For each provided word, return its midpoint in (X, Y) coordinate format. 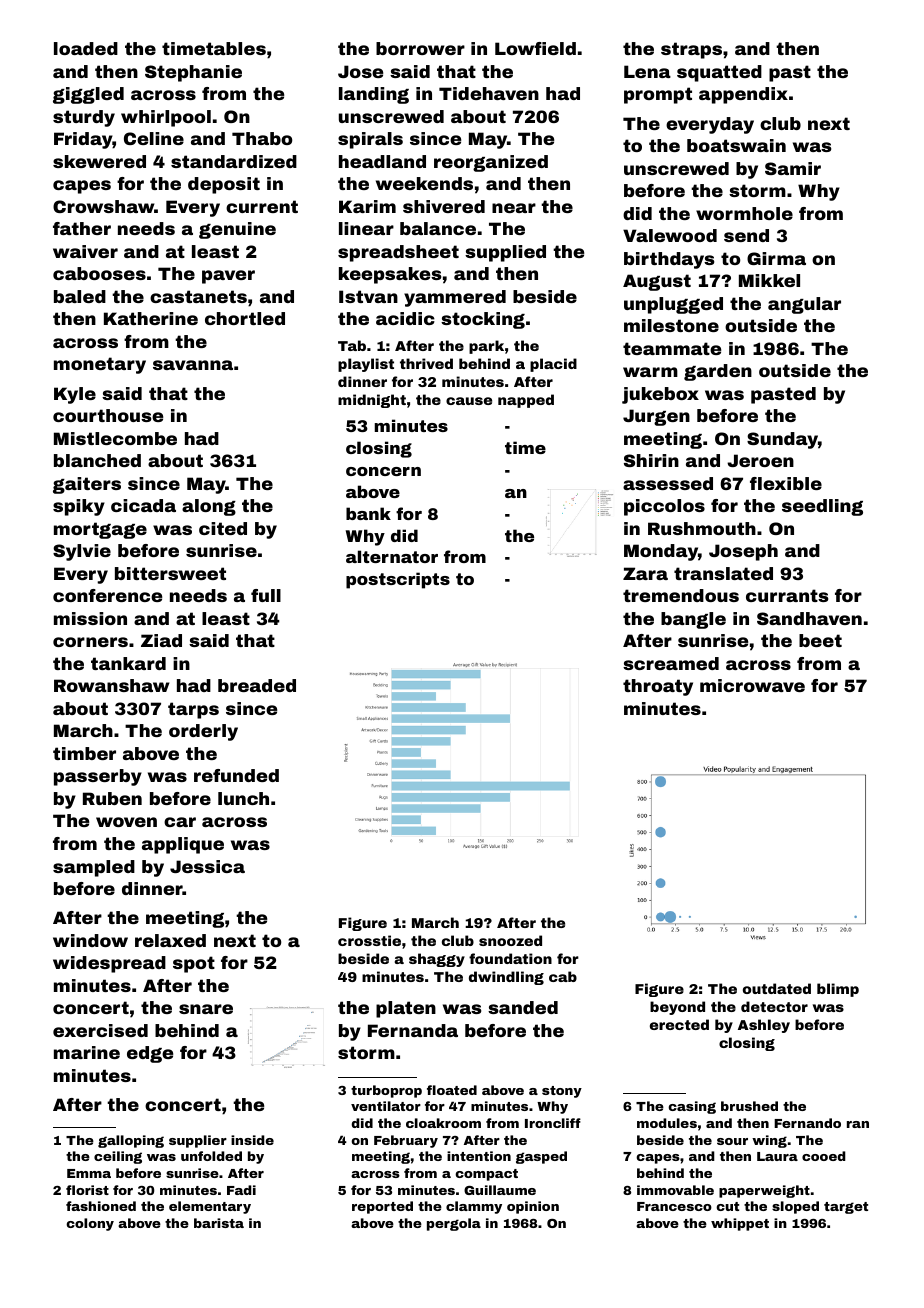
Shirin (651, 460)
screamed (671, 663)
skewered (99, 161)
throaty (658, 687)
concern (383, 471)
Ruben (112, 798)
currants (787, 595)
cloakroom (443, 1123)
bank (368, 513)
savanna (193, 365)
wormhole (744, 213)
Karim (367, 206)
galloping (131, 1141)
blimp (838, 990)
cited (223, 528)
